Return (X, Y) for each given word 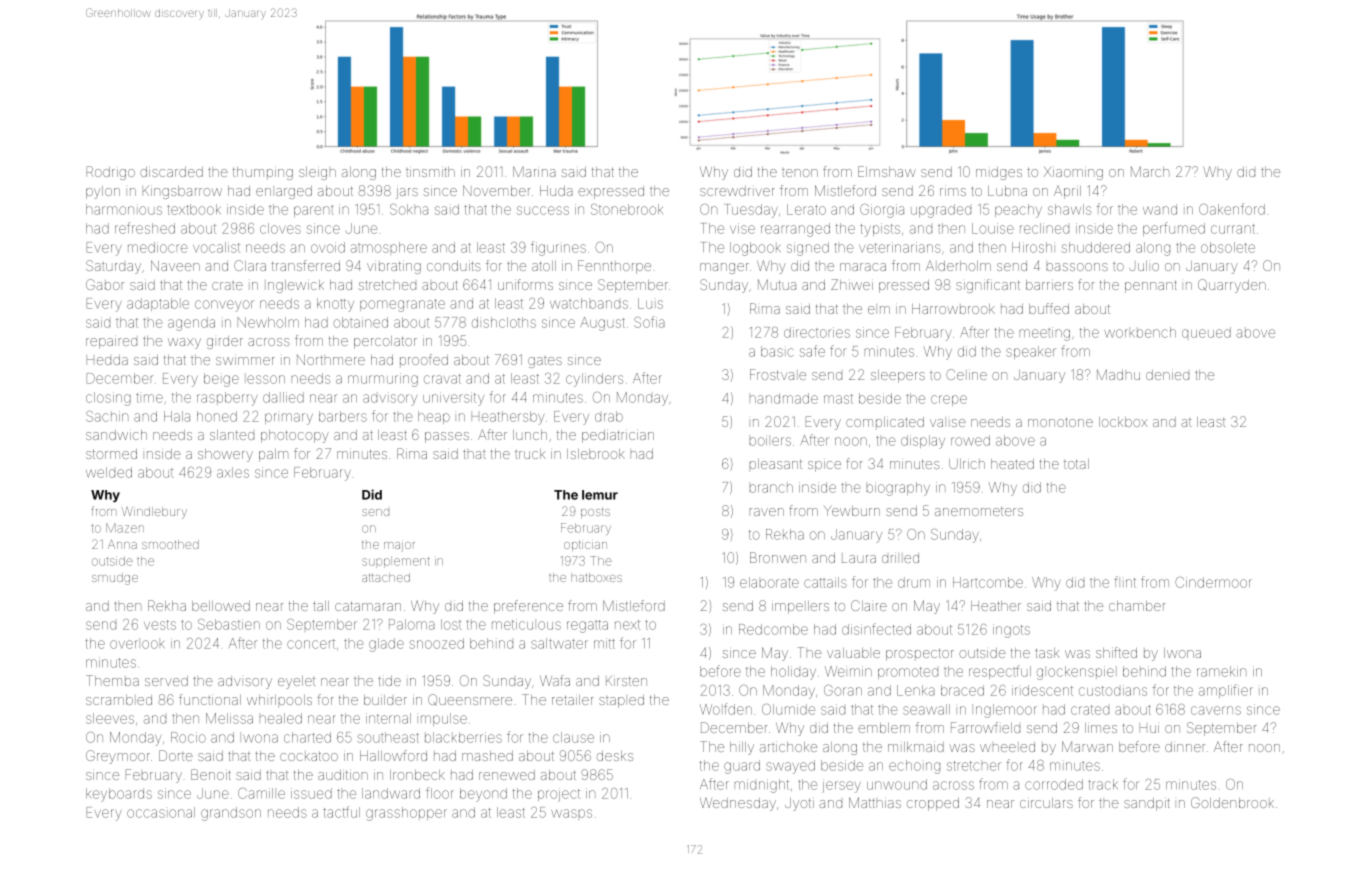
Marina (534, 171)
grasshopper (406, 814)
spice (824, 466)
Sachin (107, 416)
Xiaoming (1073, 173)
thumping (263, 173)
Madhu (1118, 374)
